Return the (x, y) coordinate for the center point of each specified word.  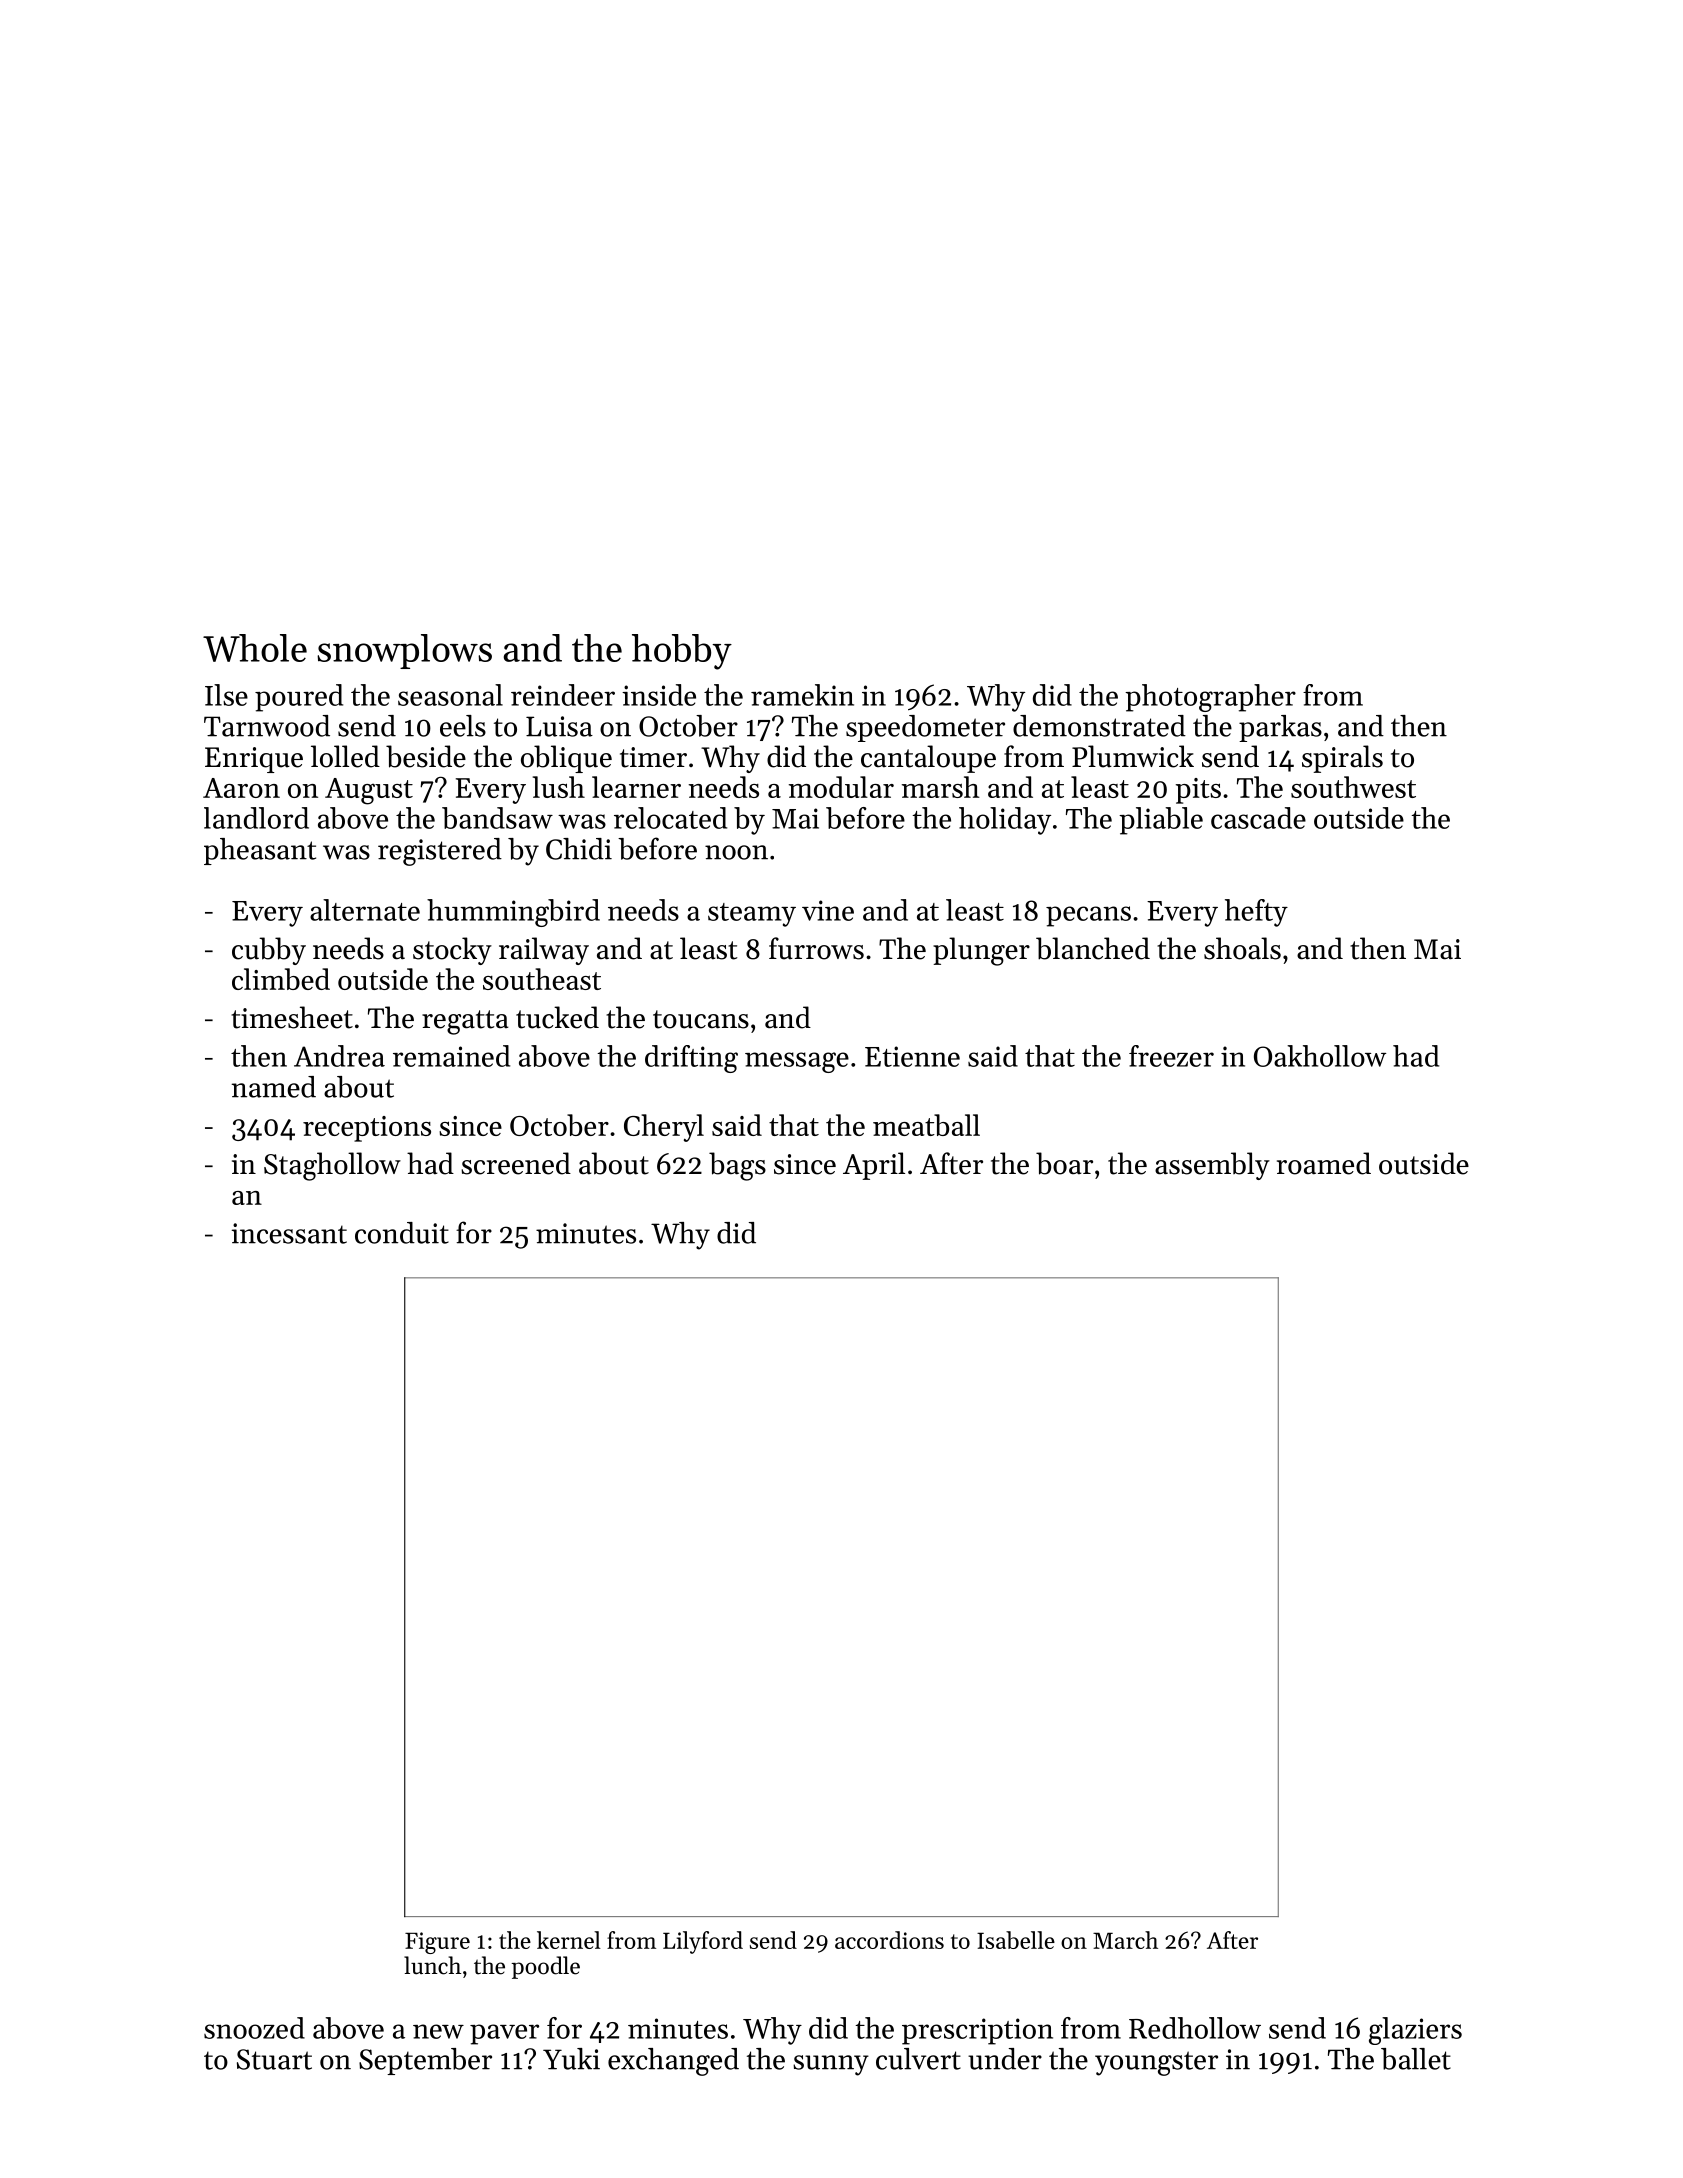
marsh (941, 787)
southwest (1353, 787)
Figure (437, 1943)
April (874, 1166)
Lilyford (703, 1942)
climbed (281, 979)
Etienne (912, 1056)
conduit (402, 1233)
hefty (1256, 913)
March (1125, 1940)
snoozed (254, 2028)
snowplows (404, 651)
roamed (1324, 1163)
